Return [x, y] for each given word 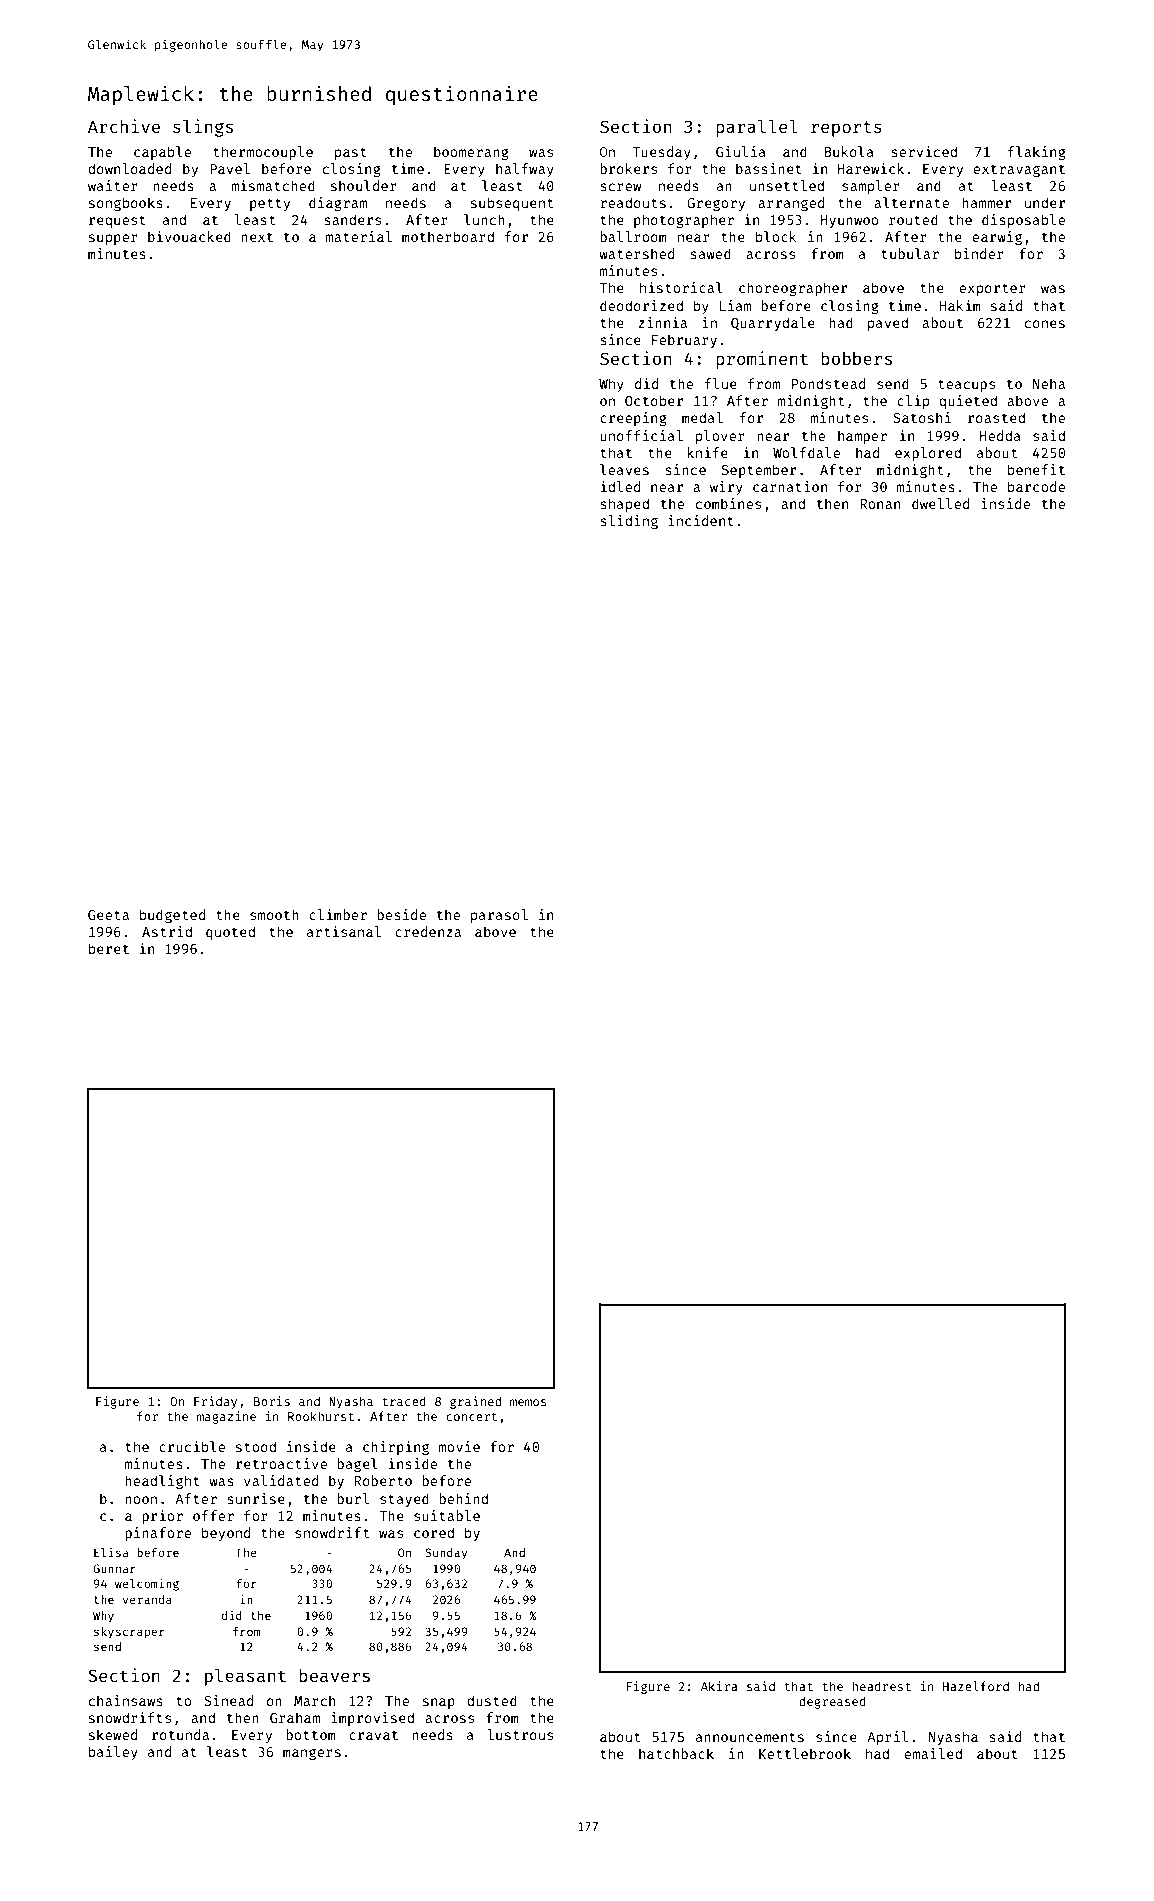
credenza [428, 931]
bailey [113, 1753]
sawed [710, 253]
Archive [124, 126]
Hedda [1000, 435]
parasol [499, 916]
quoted [230, 933]
